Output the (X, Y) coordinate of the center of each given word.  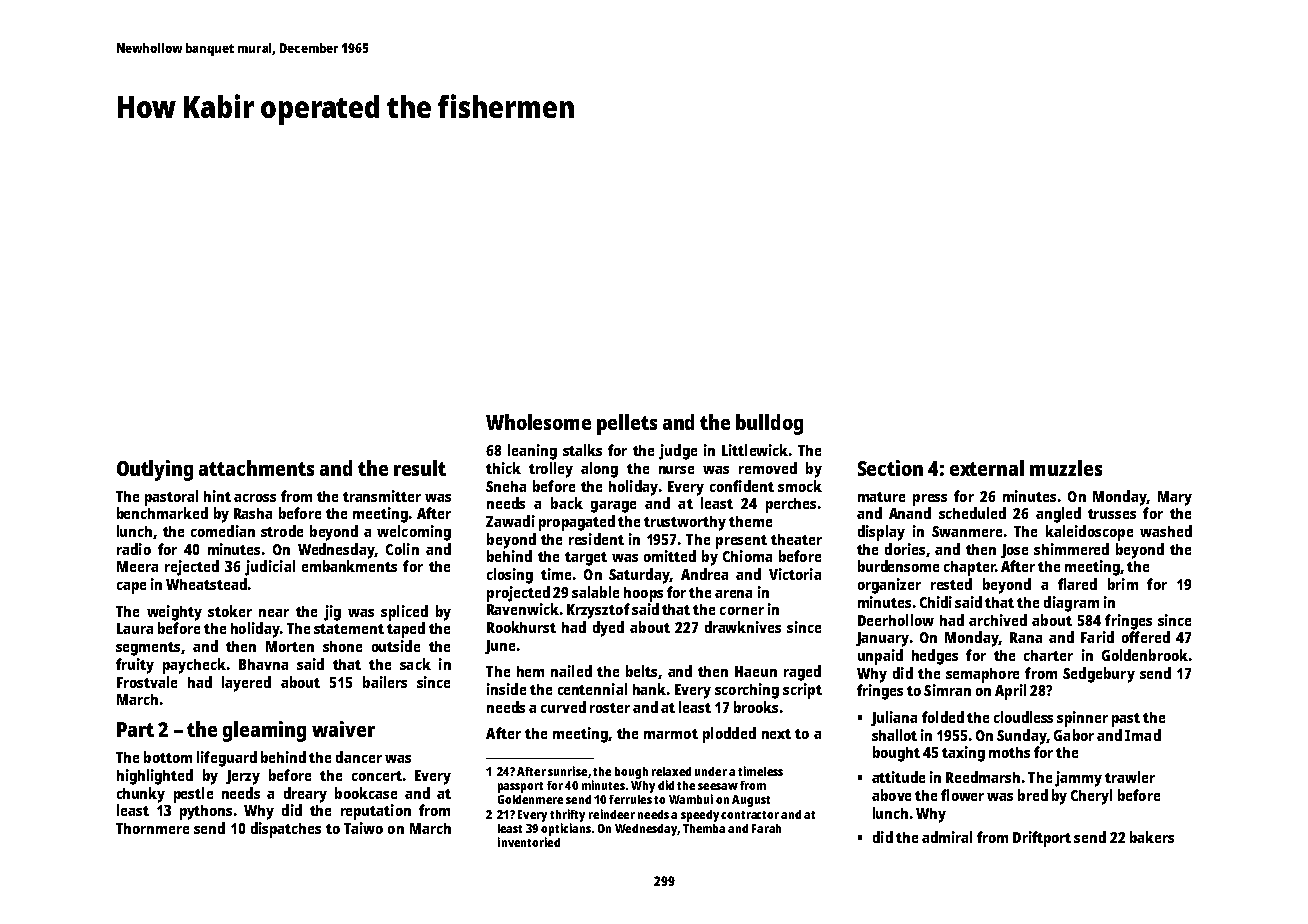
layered (246, 684)
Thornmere (152, 828)
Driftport (1042, 839)
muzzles (1066, 468)
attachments (256, 468)
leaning (532, 452)
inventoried (529, 842)
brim (1123, 584)
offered (1146, 637)
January (882, 639)
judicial (270, 568)
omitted (670, 556)
